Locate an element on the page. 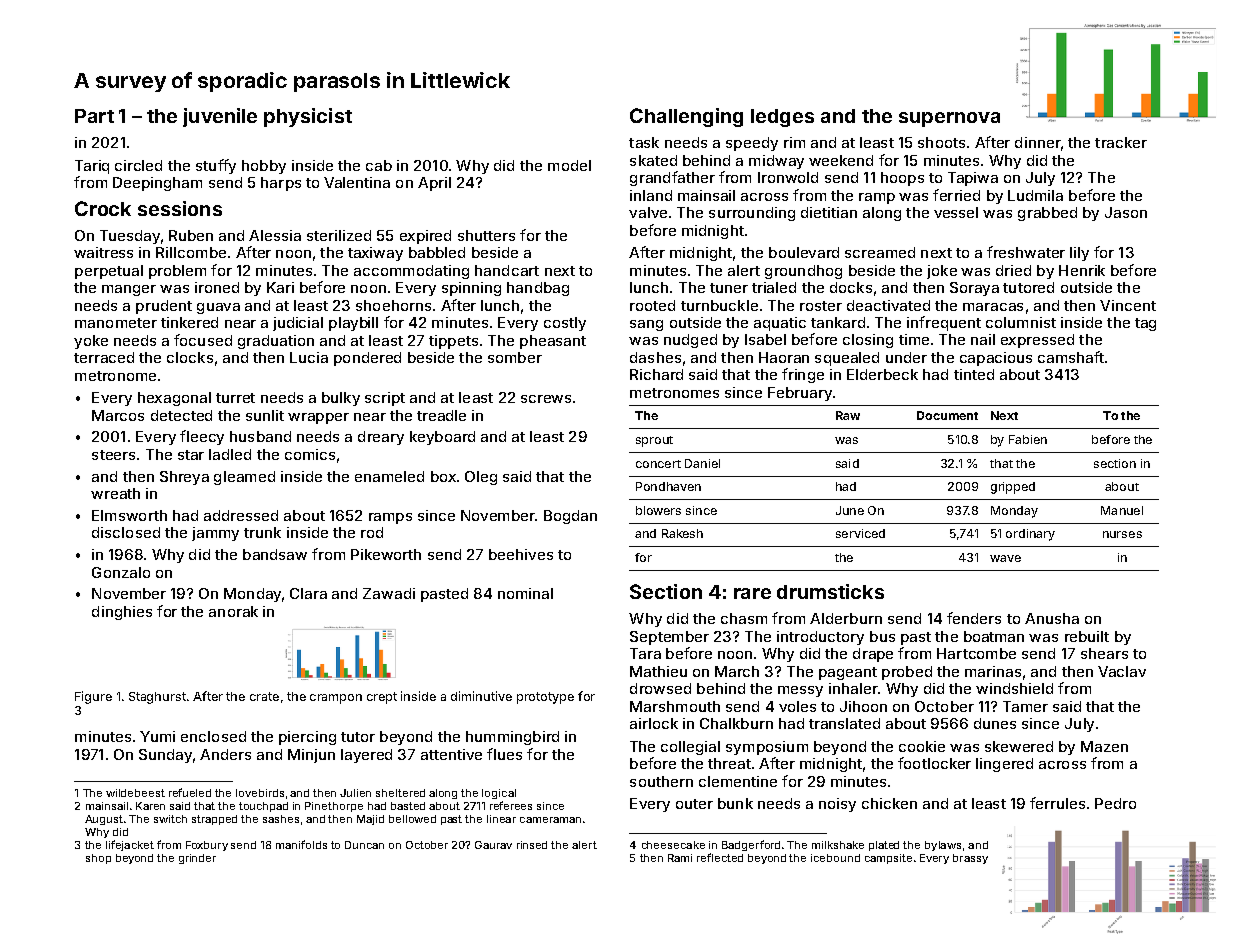 The height and width of the document is (952, 1233). Pedro is located at coordinates (1115, 803).
